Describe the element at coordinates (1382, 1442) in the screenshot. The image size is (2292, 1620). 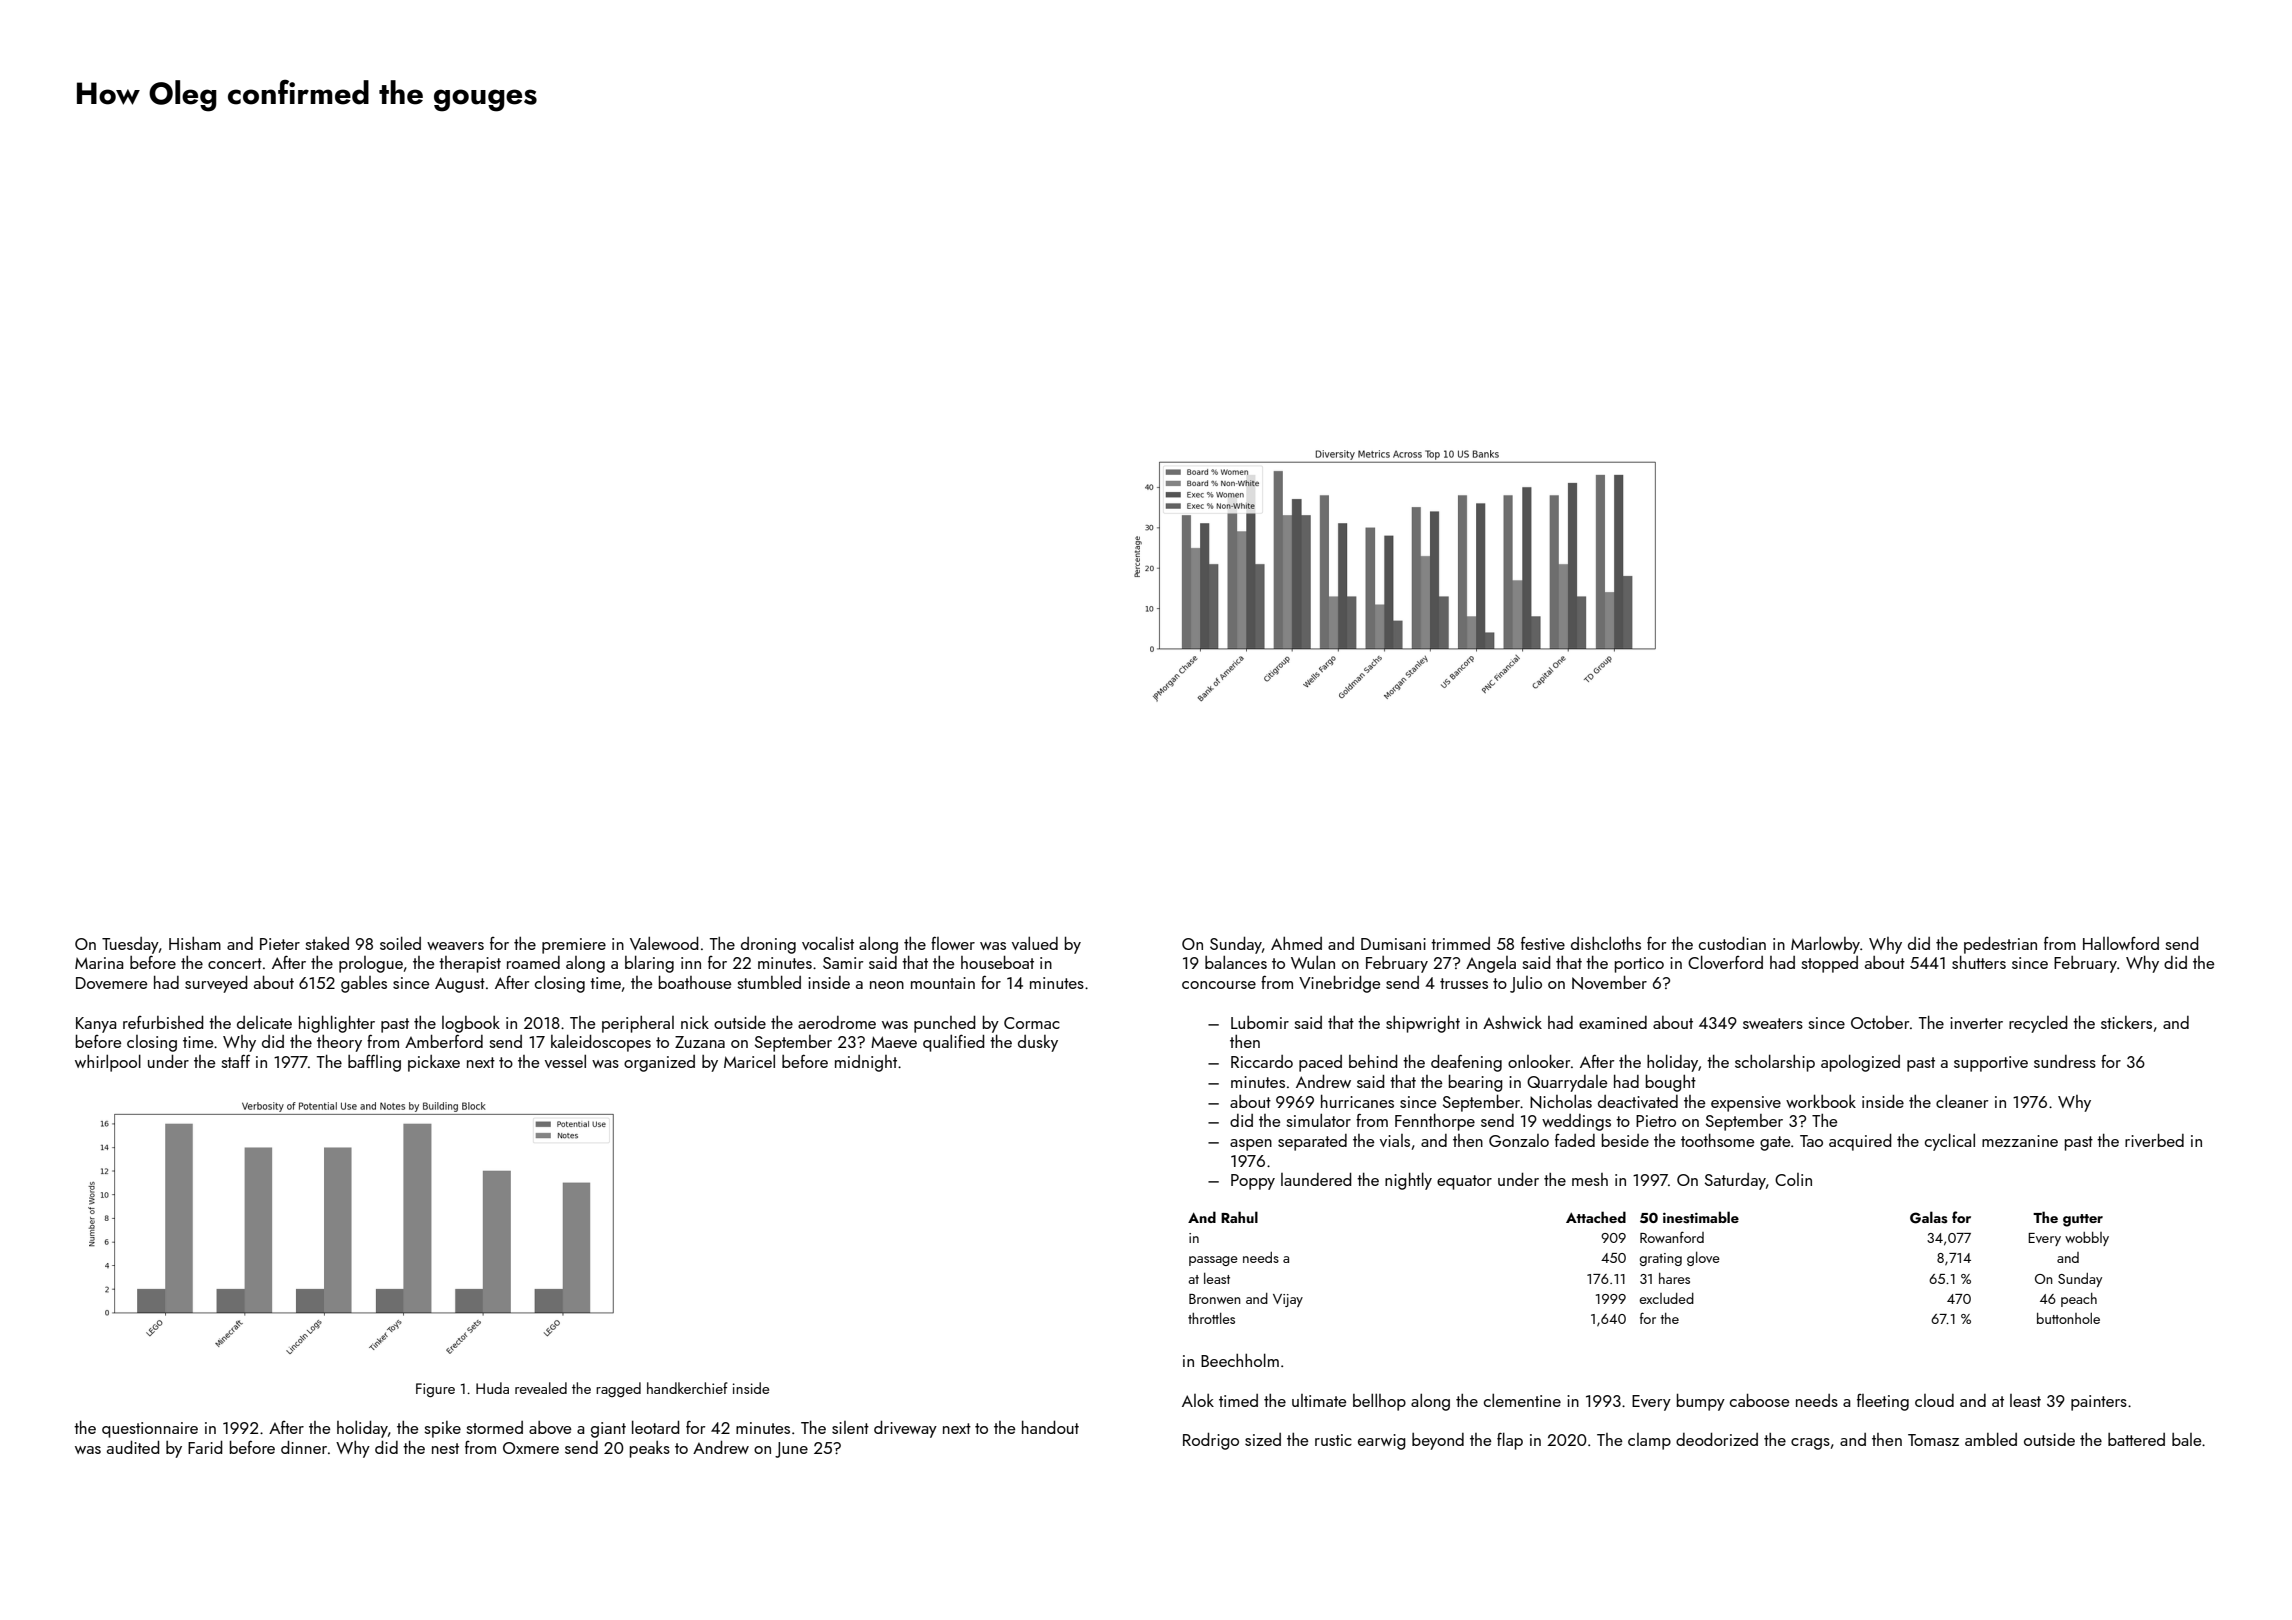
I see `earwig` at that location.
